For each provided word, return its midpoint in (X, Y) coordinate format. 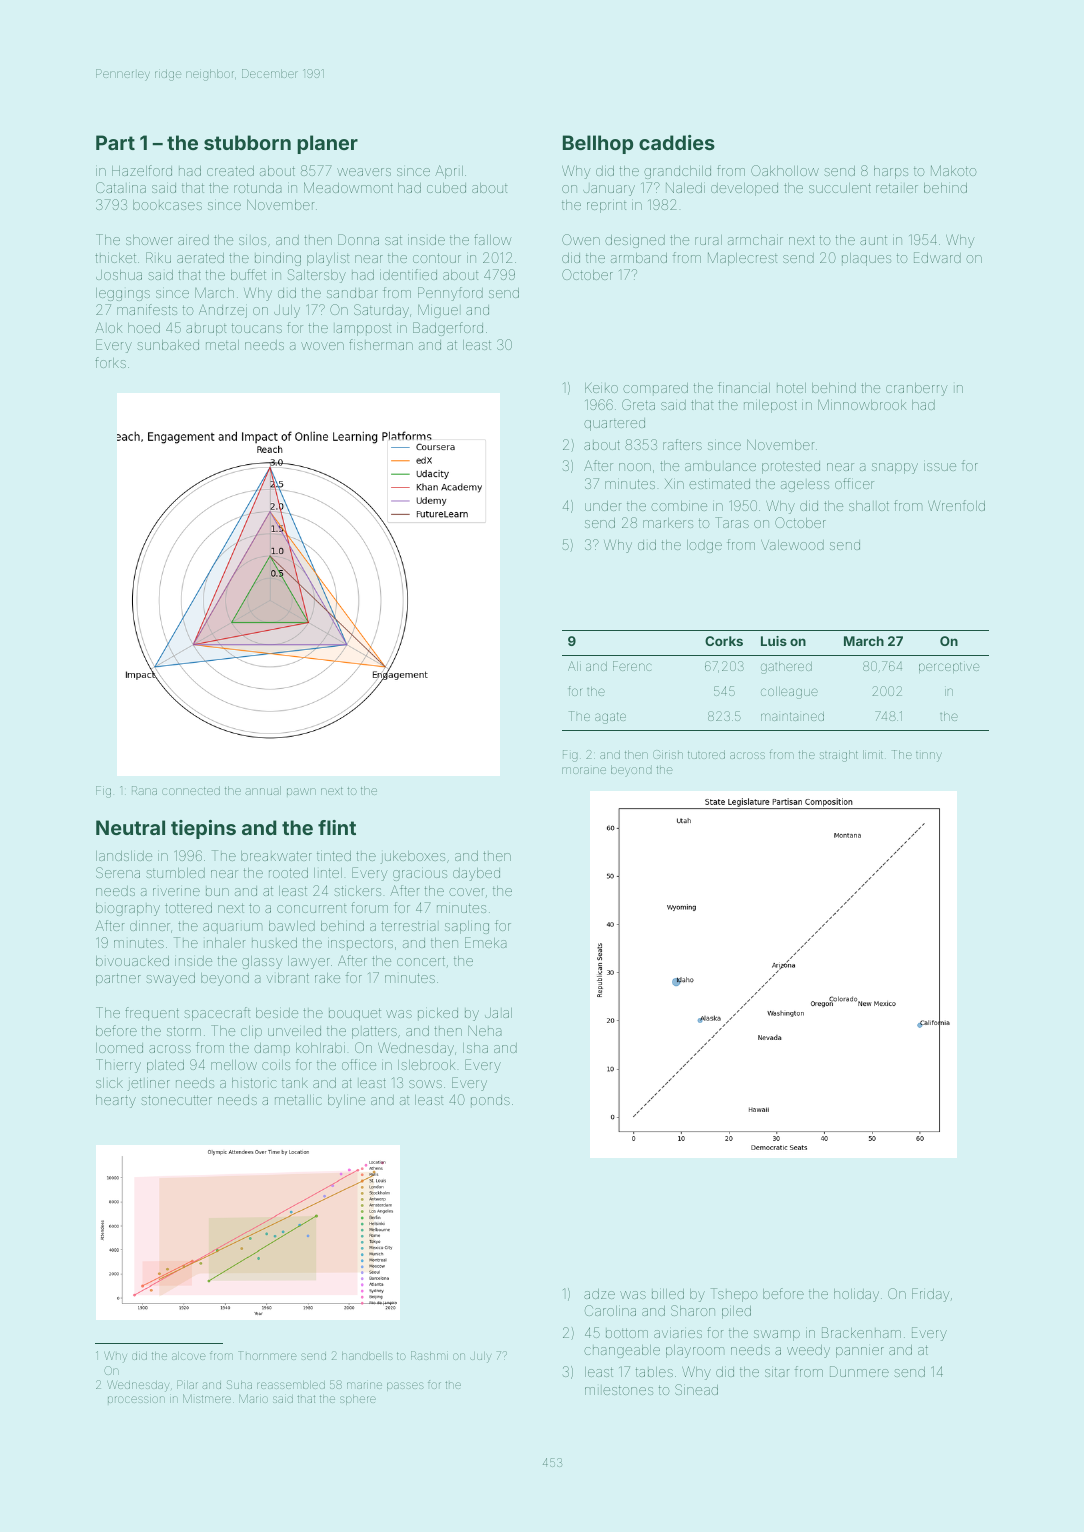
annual (263, 790)
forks (110, 362)
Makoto (953, 170)
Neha (485, 1031)
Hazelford (142, 170)
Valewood (792, 545)
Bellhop (598, 144)
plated (165, 1066)
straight (839, 756)
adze (599, 1294)
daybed (476, 874)
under (603, 506)
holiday (856, 1295)
